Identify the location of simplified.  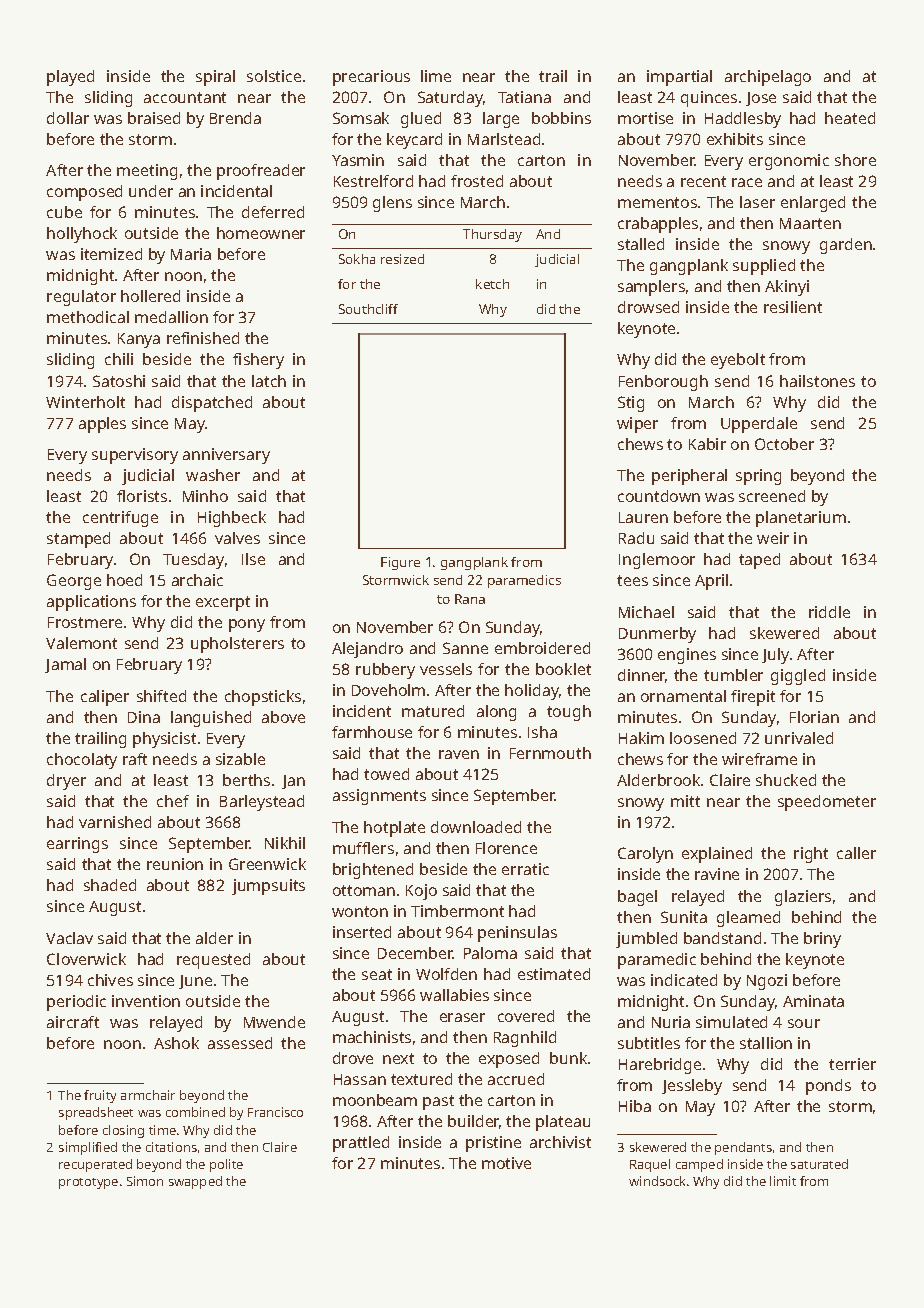
(88, 1148).
